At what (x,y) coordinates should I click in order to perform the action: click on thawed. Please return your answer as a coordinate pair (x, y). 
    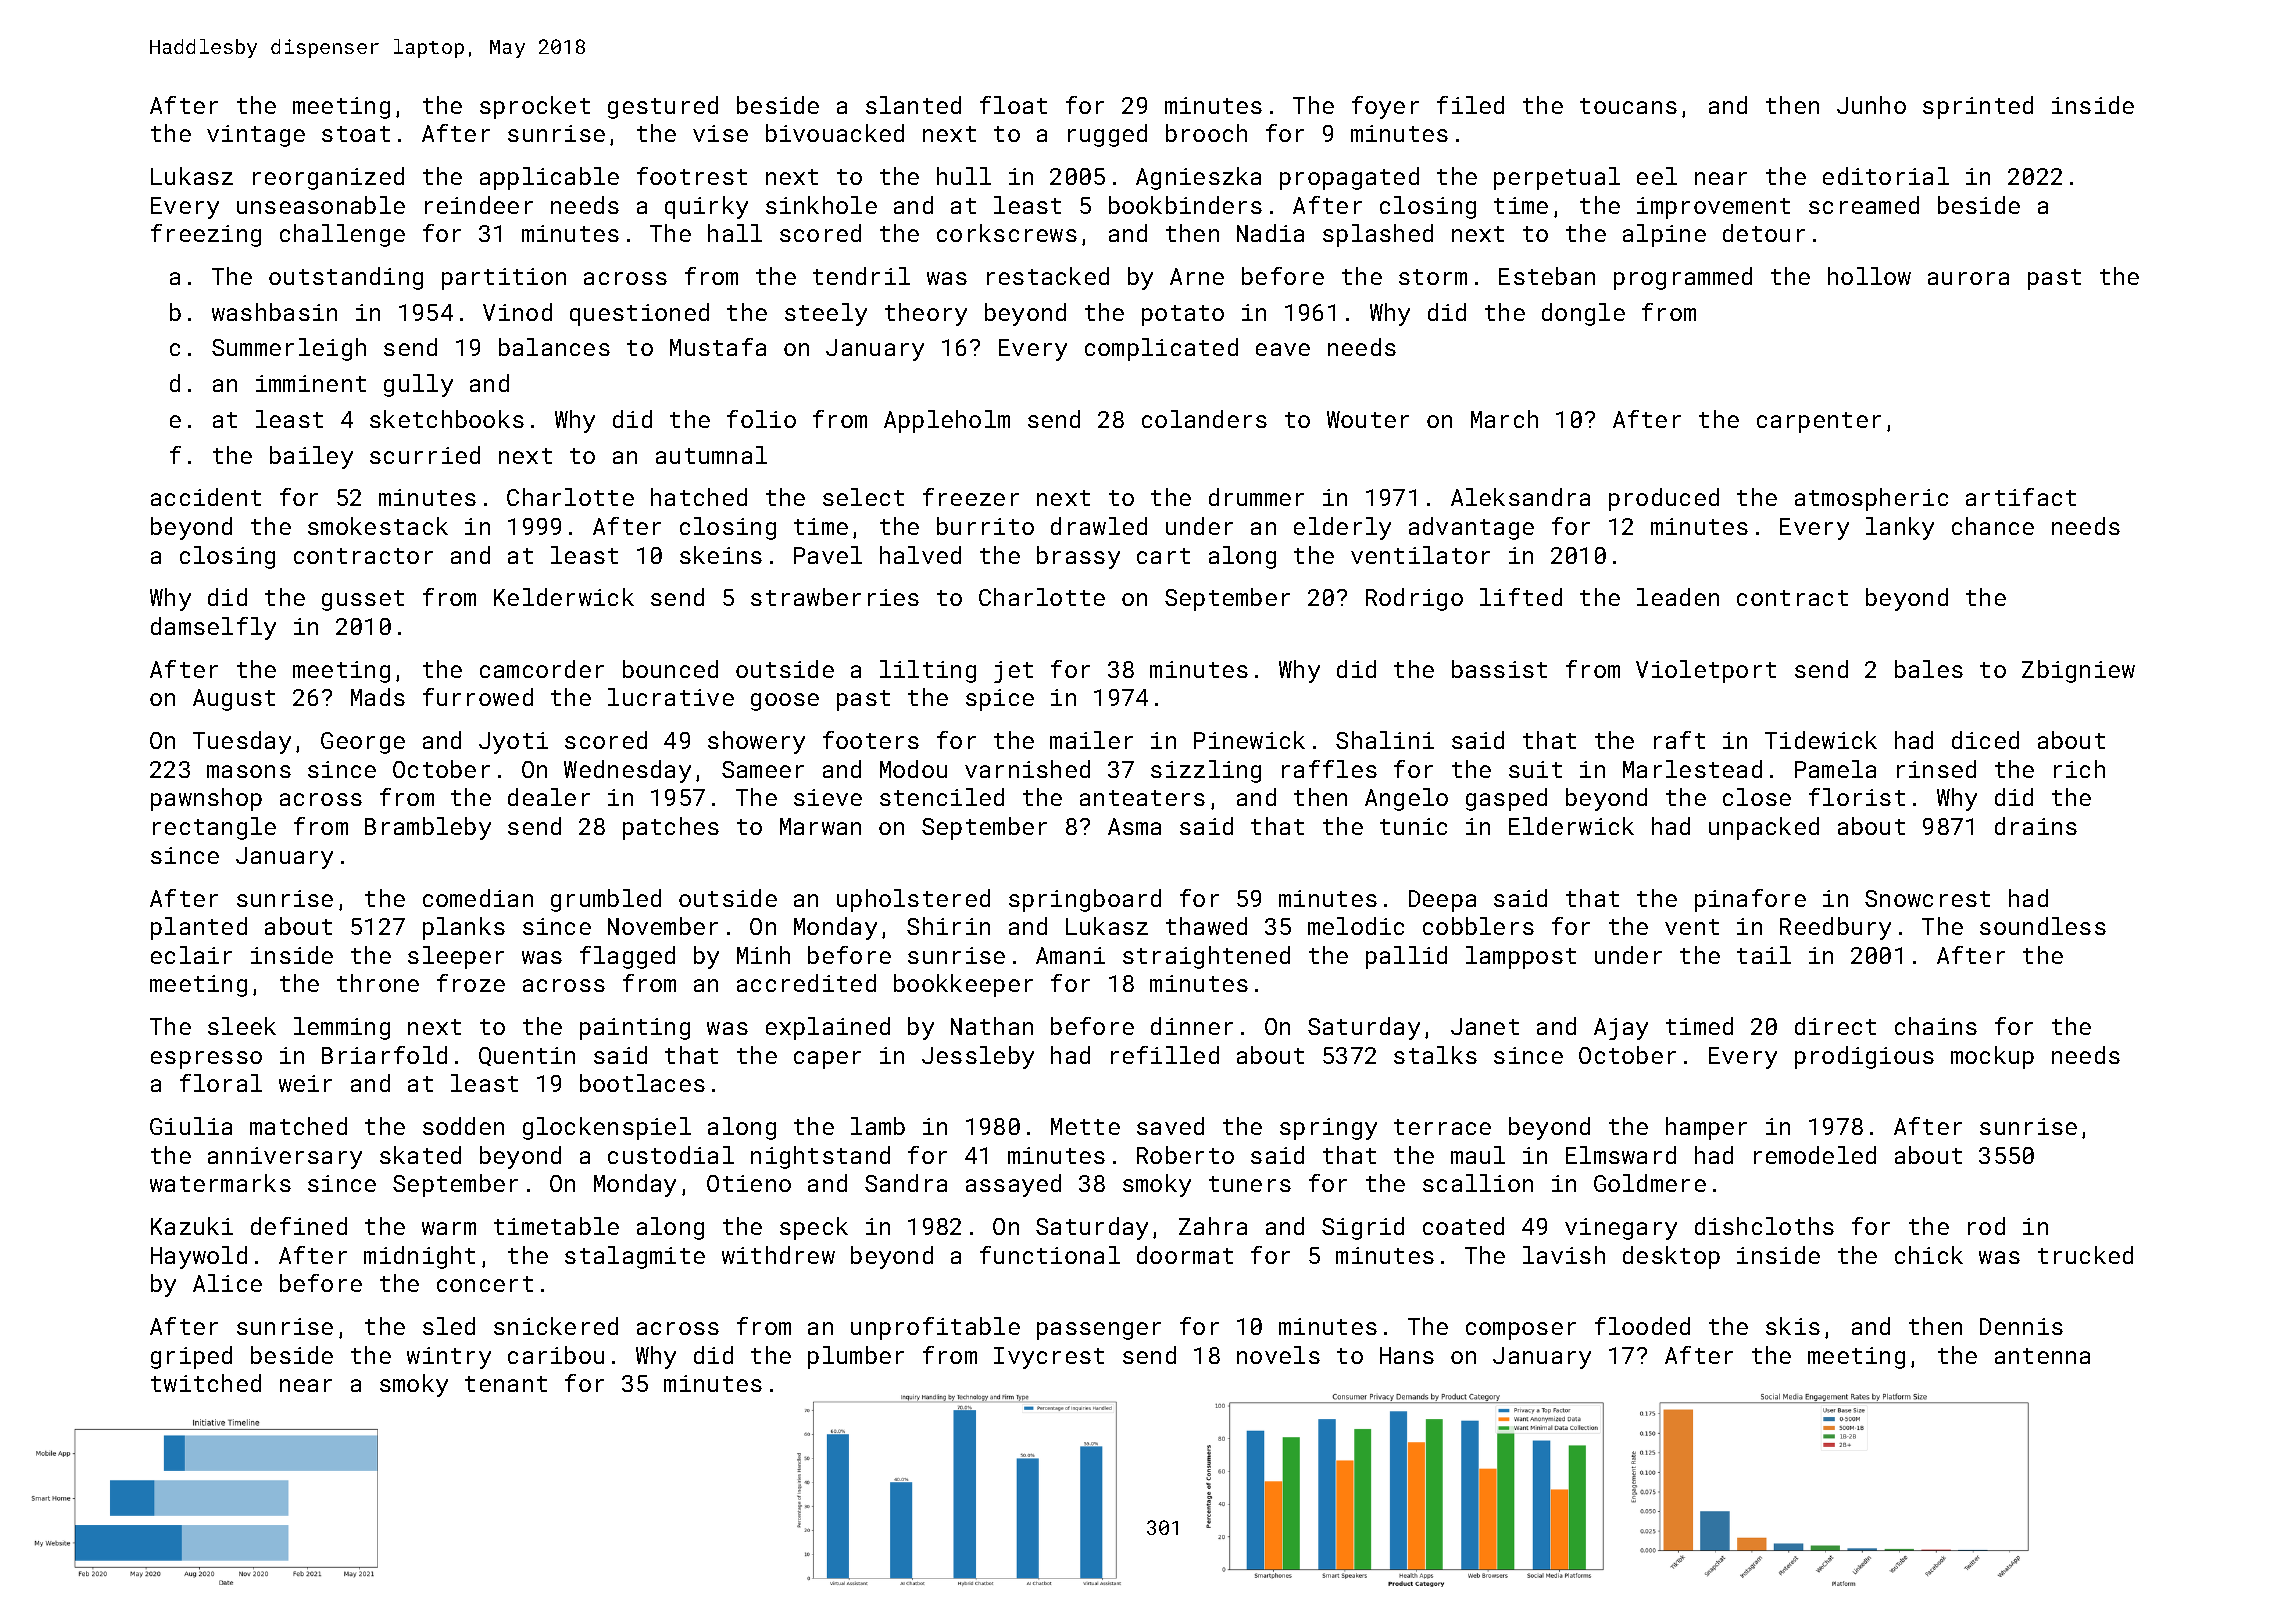
    Looking at the image, I should click on (1206, 926).
